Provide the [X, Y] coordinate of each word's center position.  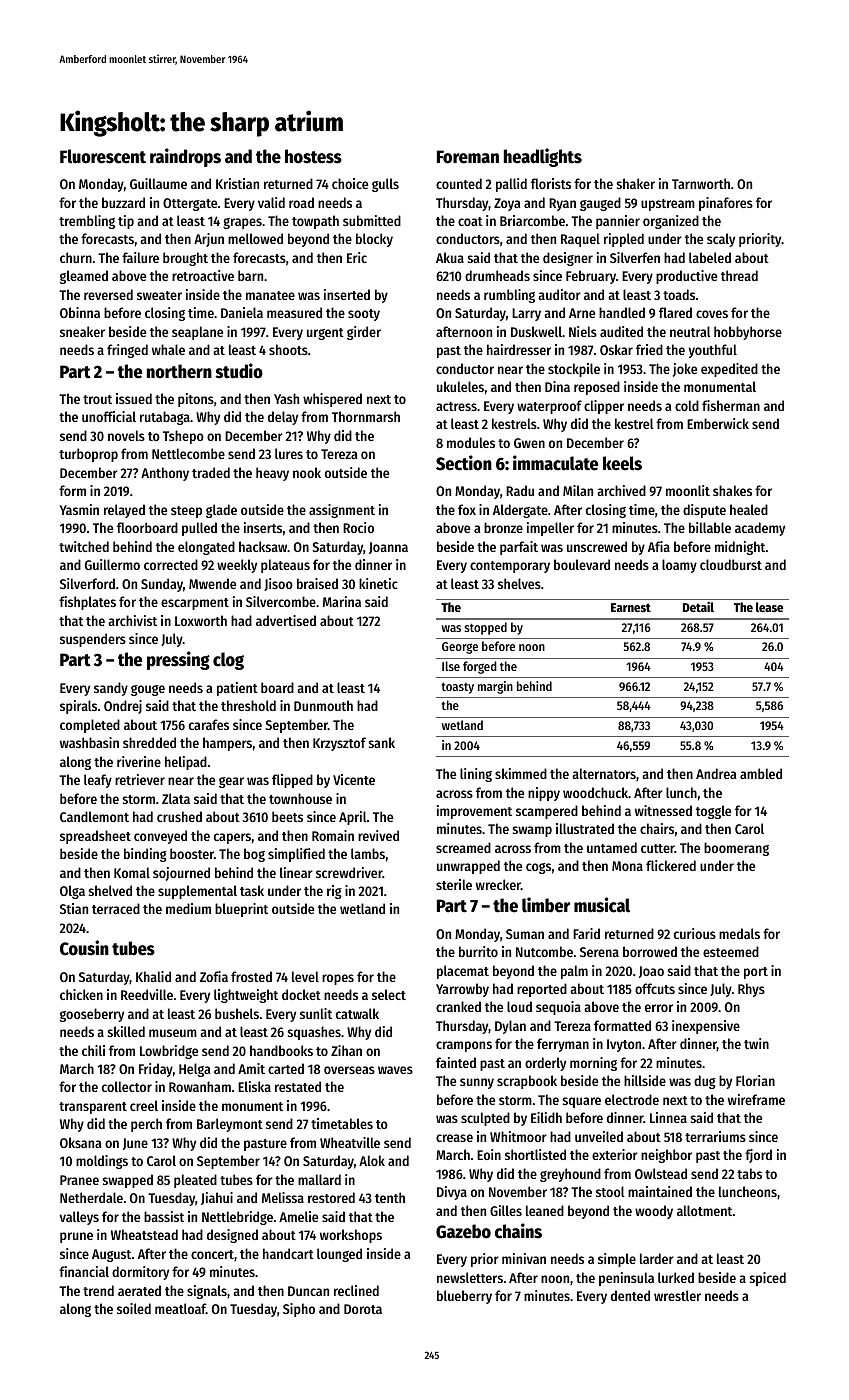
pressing [178, 660]
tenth [390, 1197]
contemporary [510, 567]
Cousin [84, 948]
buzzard [123, 202]
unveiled [599, 1136]
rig [334, 892]
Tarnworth [701, 183]
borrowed [650, 951]
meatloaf [180, 1308]
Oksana [81, 1142]
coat [470, 221]
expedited [729, 370]
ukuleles [460, 386]
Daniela [242, 312]
